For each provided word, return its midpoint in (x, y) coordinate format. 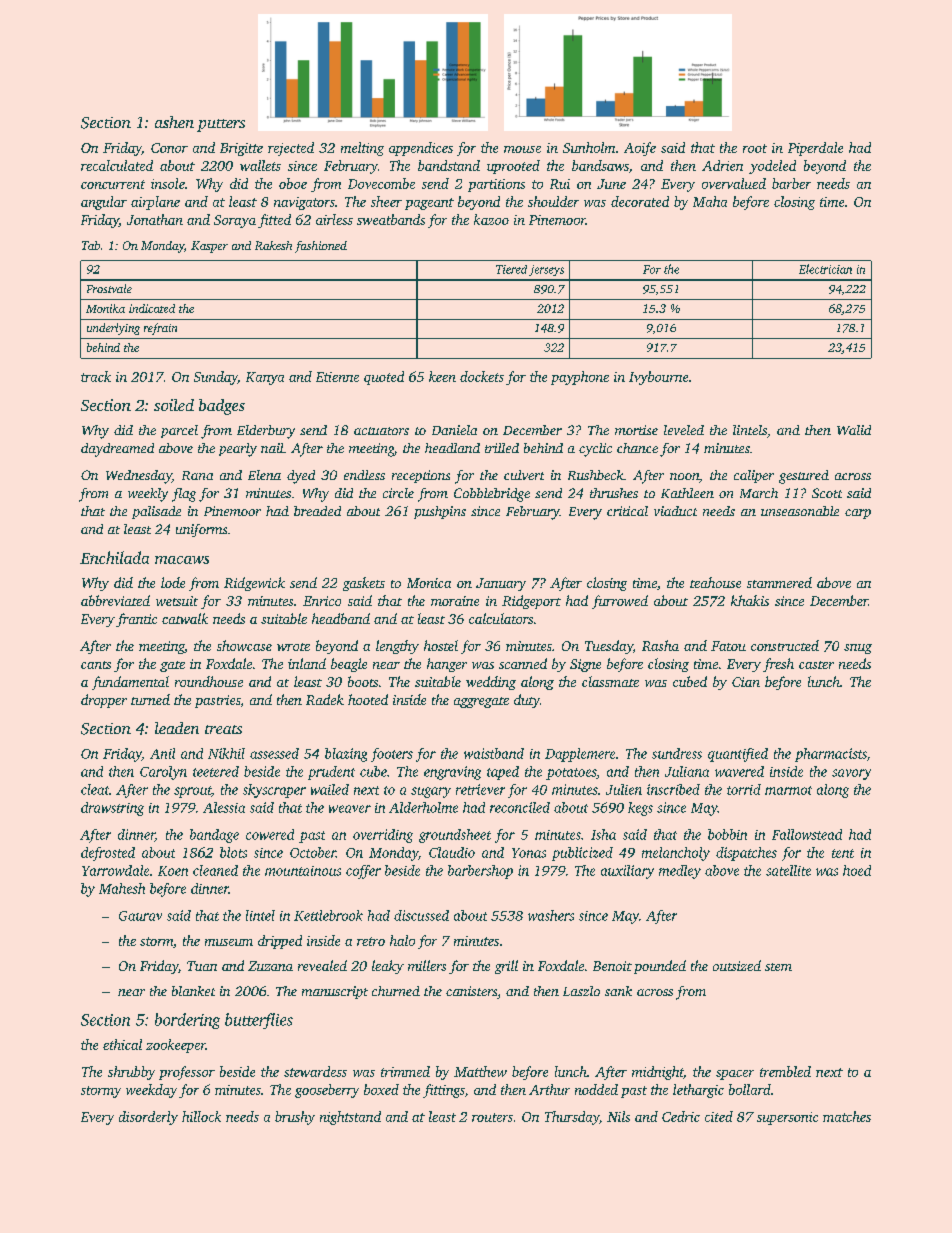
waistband (494, 753)
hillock (201, 1116)
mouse (522, 149)
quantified (738, 755)
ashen (174, 122)
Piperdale (815, 149)
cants (96, 665)
